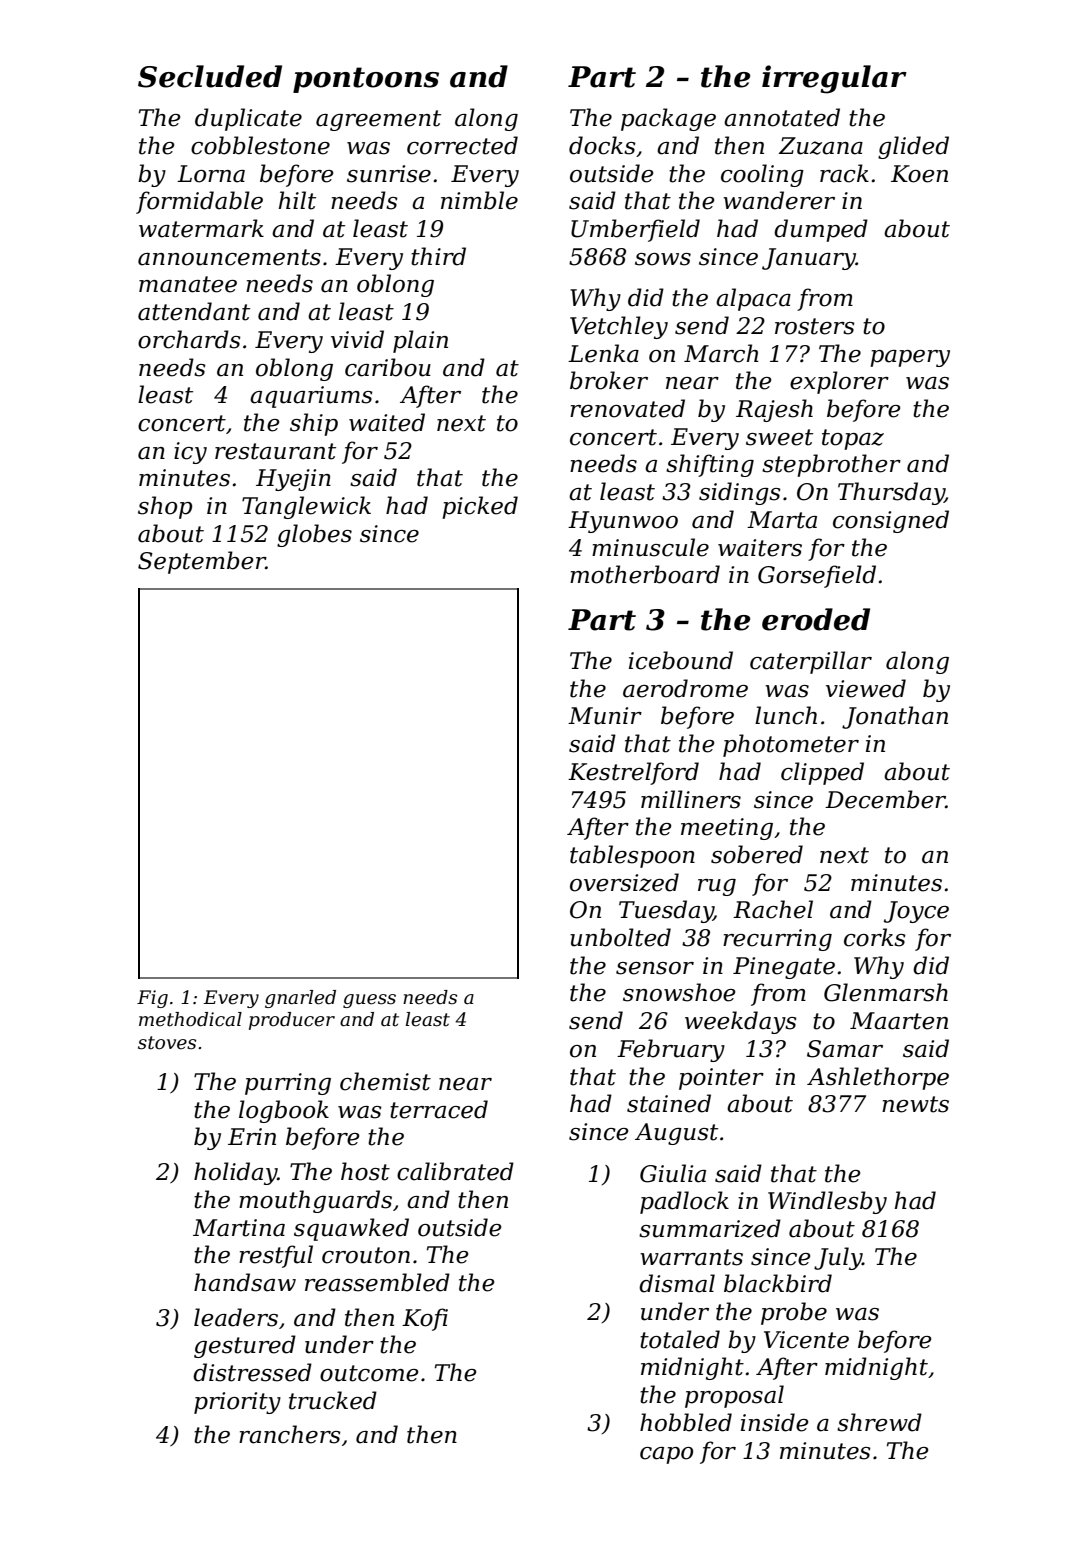  What do you see at coordinates (351, 1229) in the screenshot?
I see `squawked` at bounding box center [351, 1229].
